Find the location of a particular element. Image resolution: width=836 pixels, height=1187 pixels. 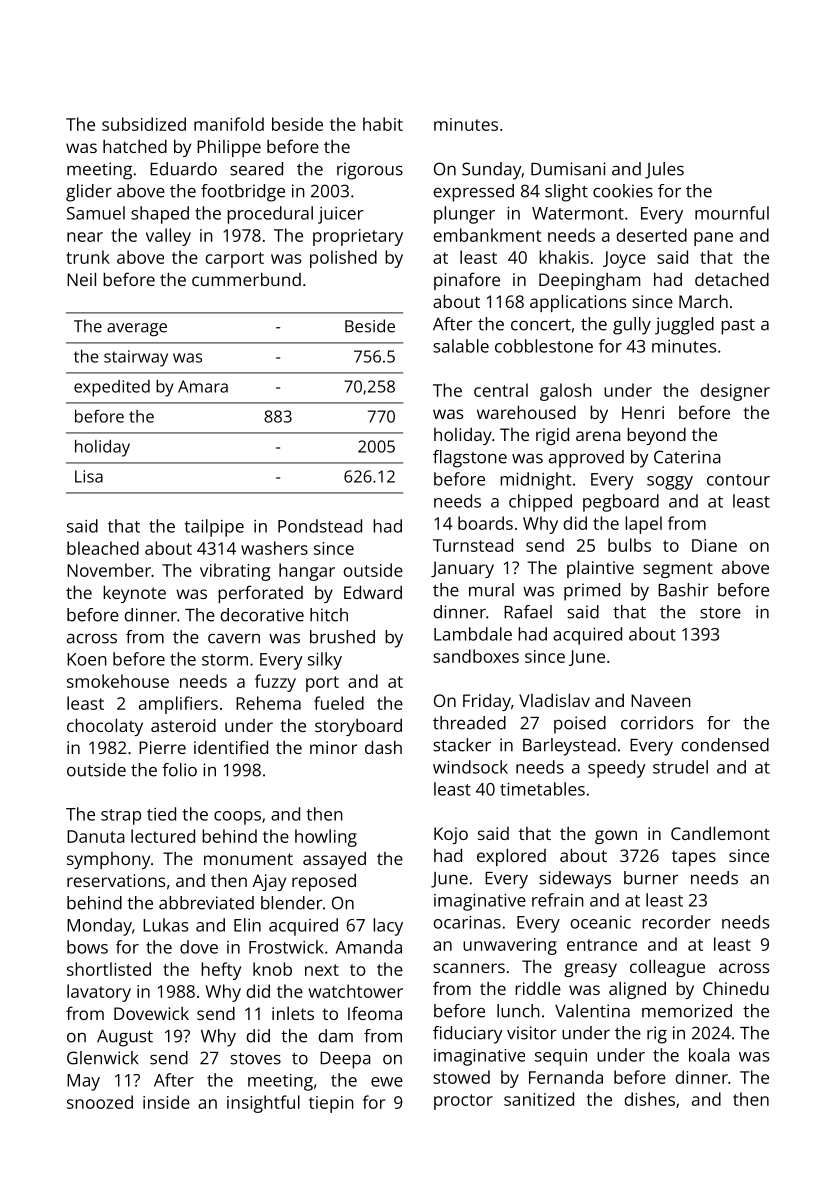

storm is located at coordinates (225, 660).
